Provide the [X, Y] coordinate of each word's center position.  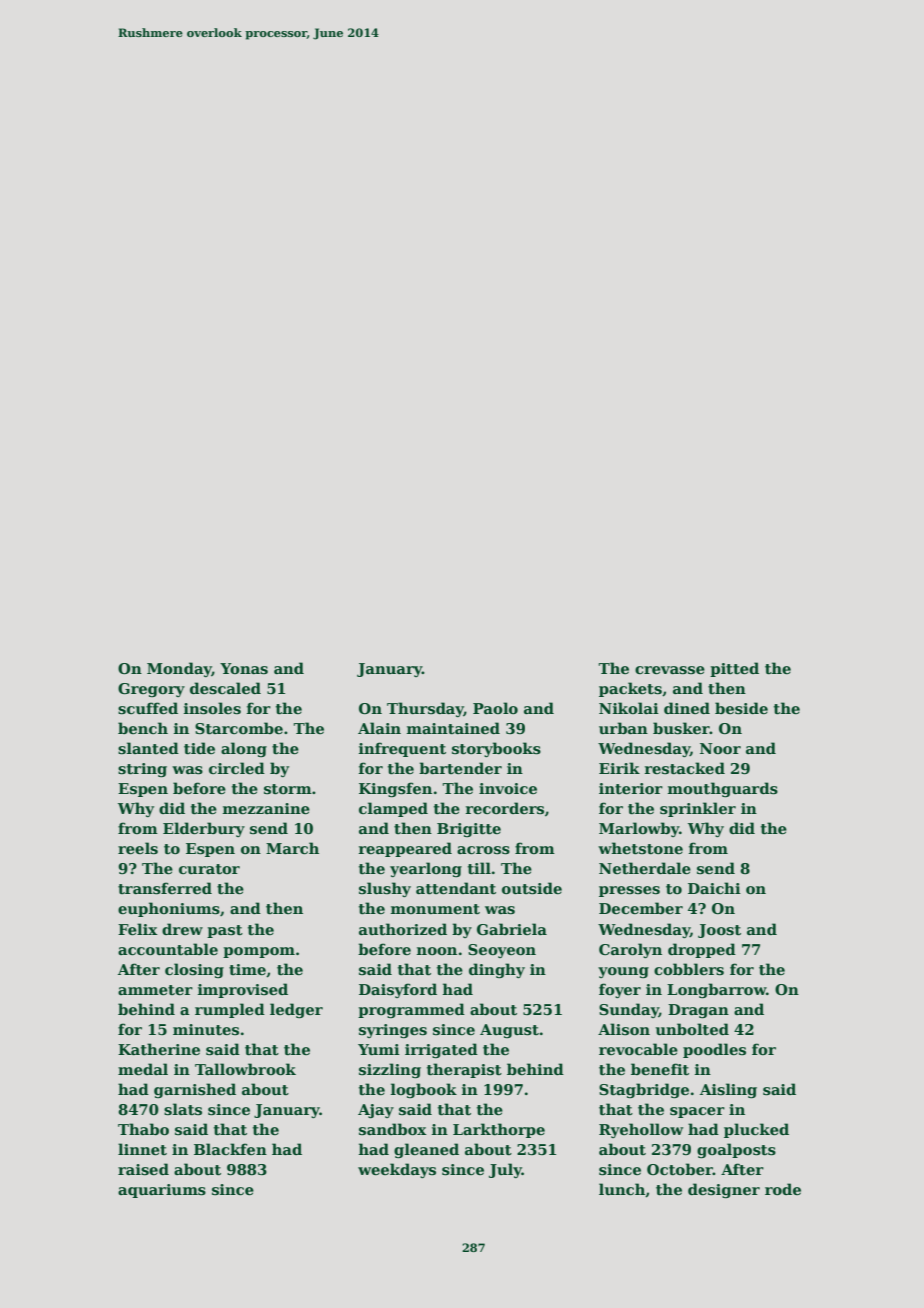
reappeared [405, 849]
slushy [385, 889]
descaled [225, 688]
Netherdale [645, 868]
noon [437, 951]
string [142, 770]
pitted [734, 669]
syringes [393, 1031]
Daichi [714, 888]
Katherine [159, 1049]
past [225, 931]
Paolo [495, 708]
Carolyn [630, 950]
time [247, 969]
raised [143, 1169]
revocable [638, 1049]
